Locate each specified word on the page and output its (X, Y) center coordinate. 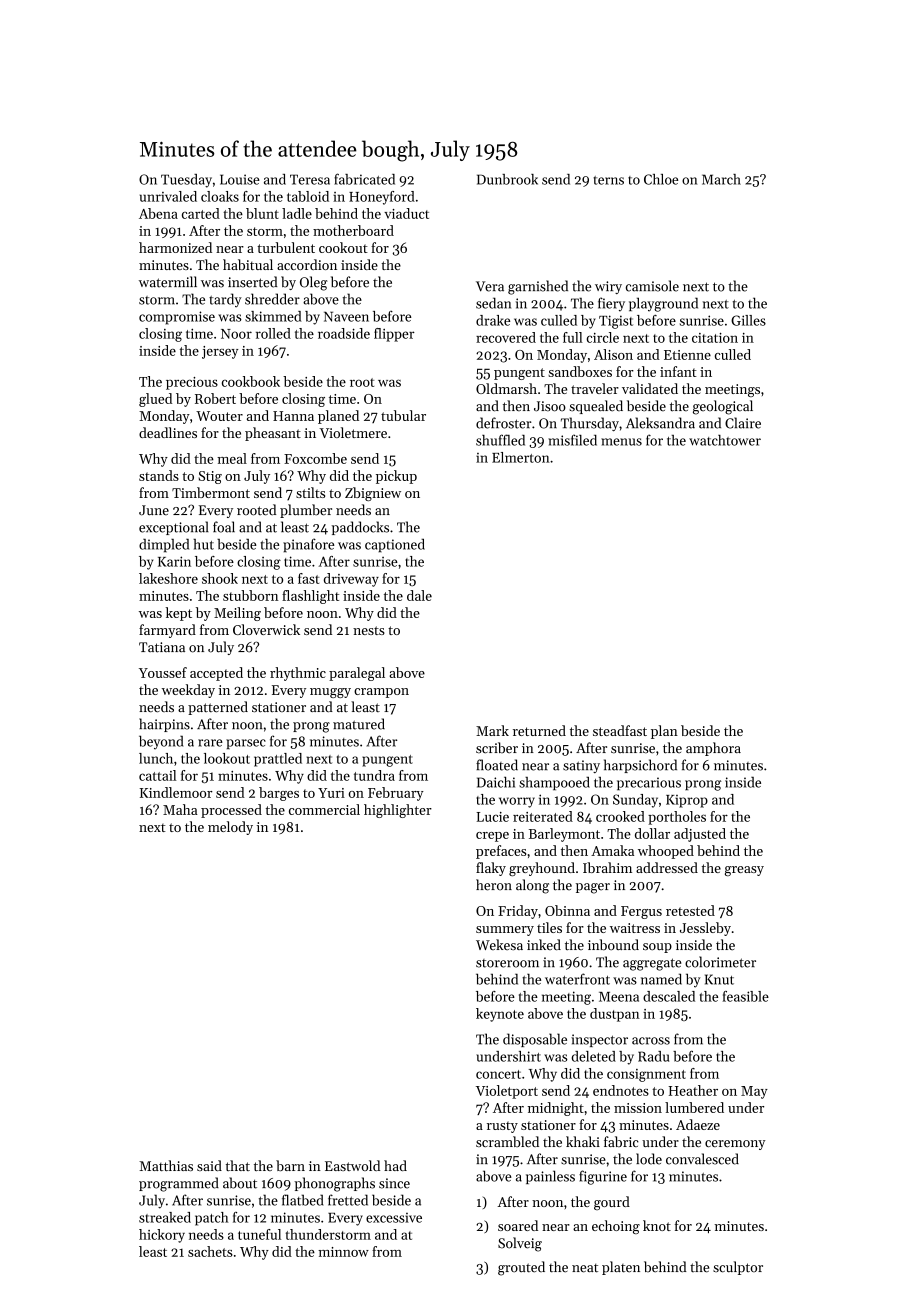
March (721, 179)
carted (201, 213)
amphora (713, 749)
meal (232, 458)
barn (290, 1165)
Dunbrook (507, 179)
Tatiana (162, 647)
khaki (583, 1141)
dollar (652, 833)
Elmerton (521, 457)
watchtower (725, 440)
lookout (227, 758)
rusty (502, 1127)
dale (419, 595)
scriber (497, 748)
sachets (210, 1251)
